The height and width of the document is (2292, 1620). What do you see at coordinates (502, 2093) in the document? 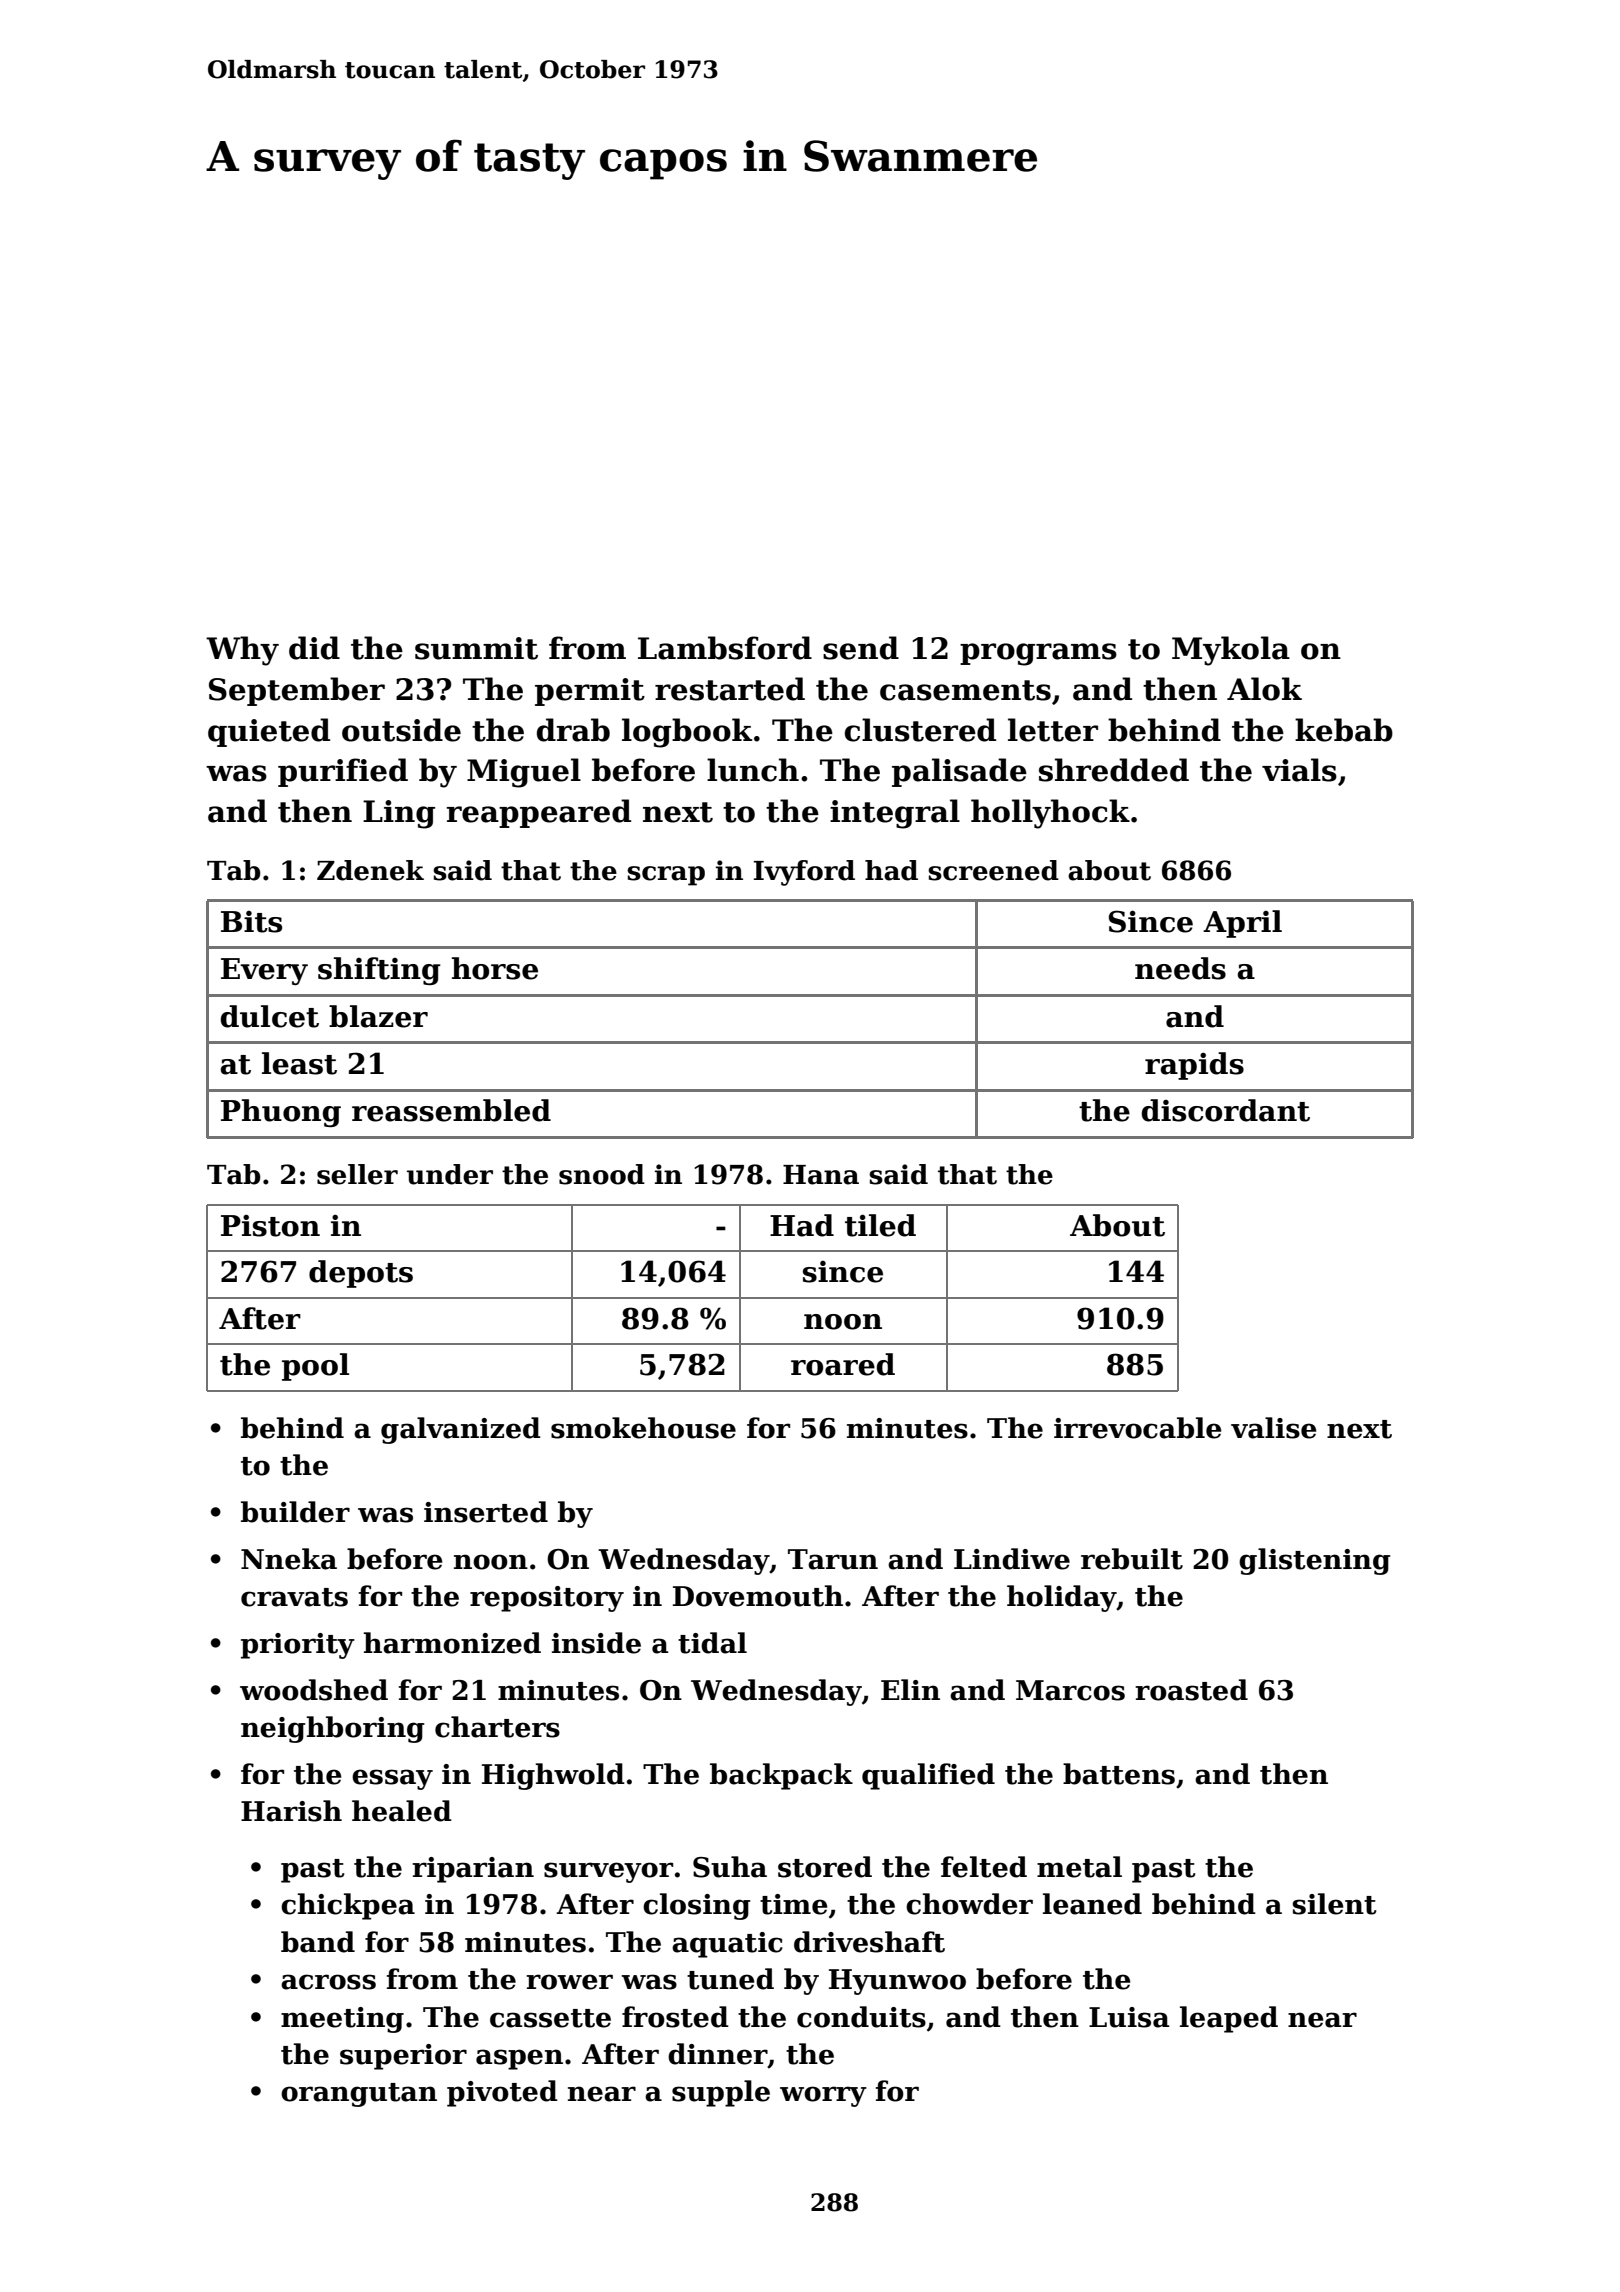
I see `pivoted` at bounding box center [502, 2093].
